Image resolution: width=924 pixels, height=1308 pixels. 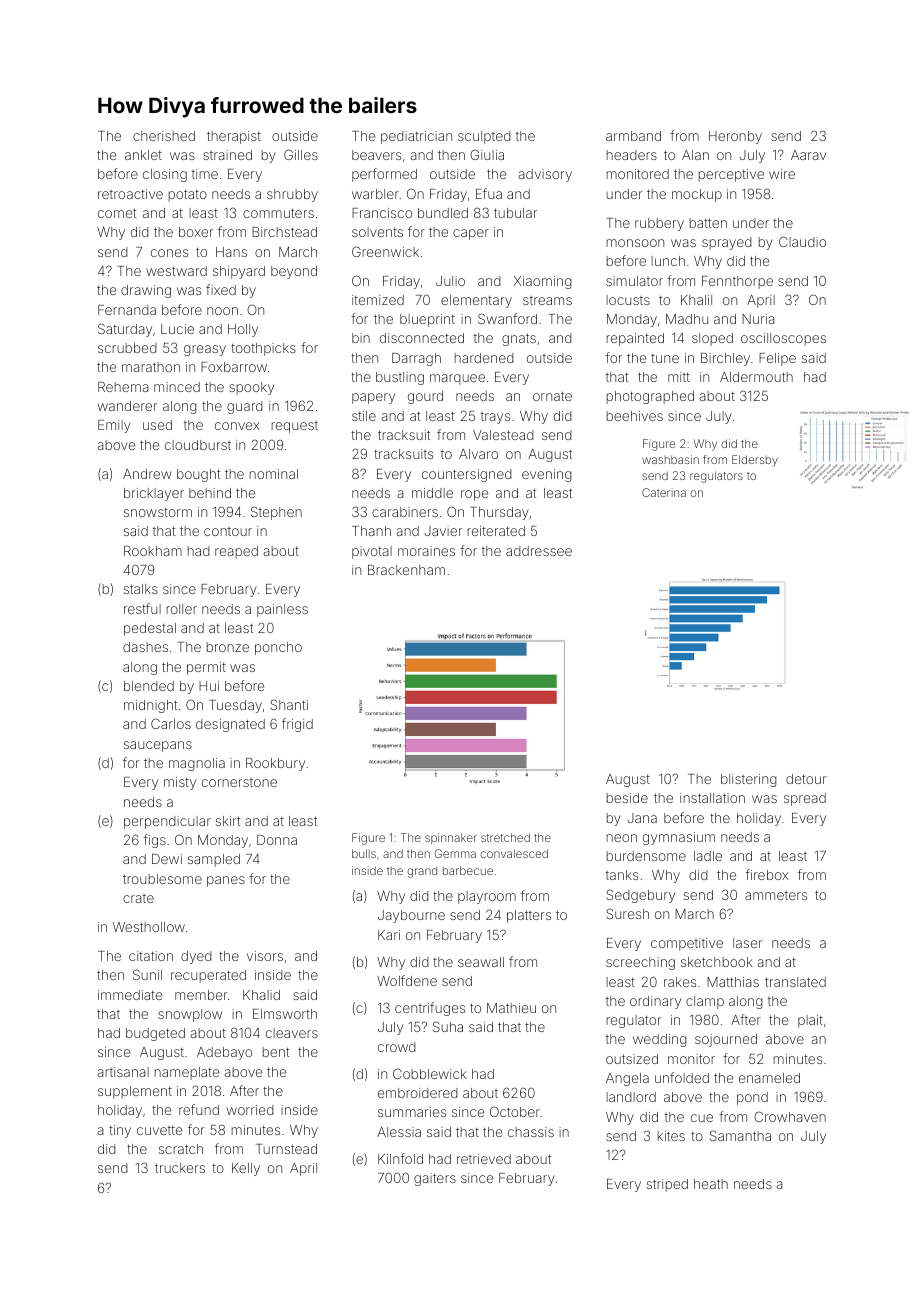 What do you see at coordinates (679, 838) in the page?
I see `gymnasium` at bounding box center [679, 838].
